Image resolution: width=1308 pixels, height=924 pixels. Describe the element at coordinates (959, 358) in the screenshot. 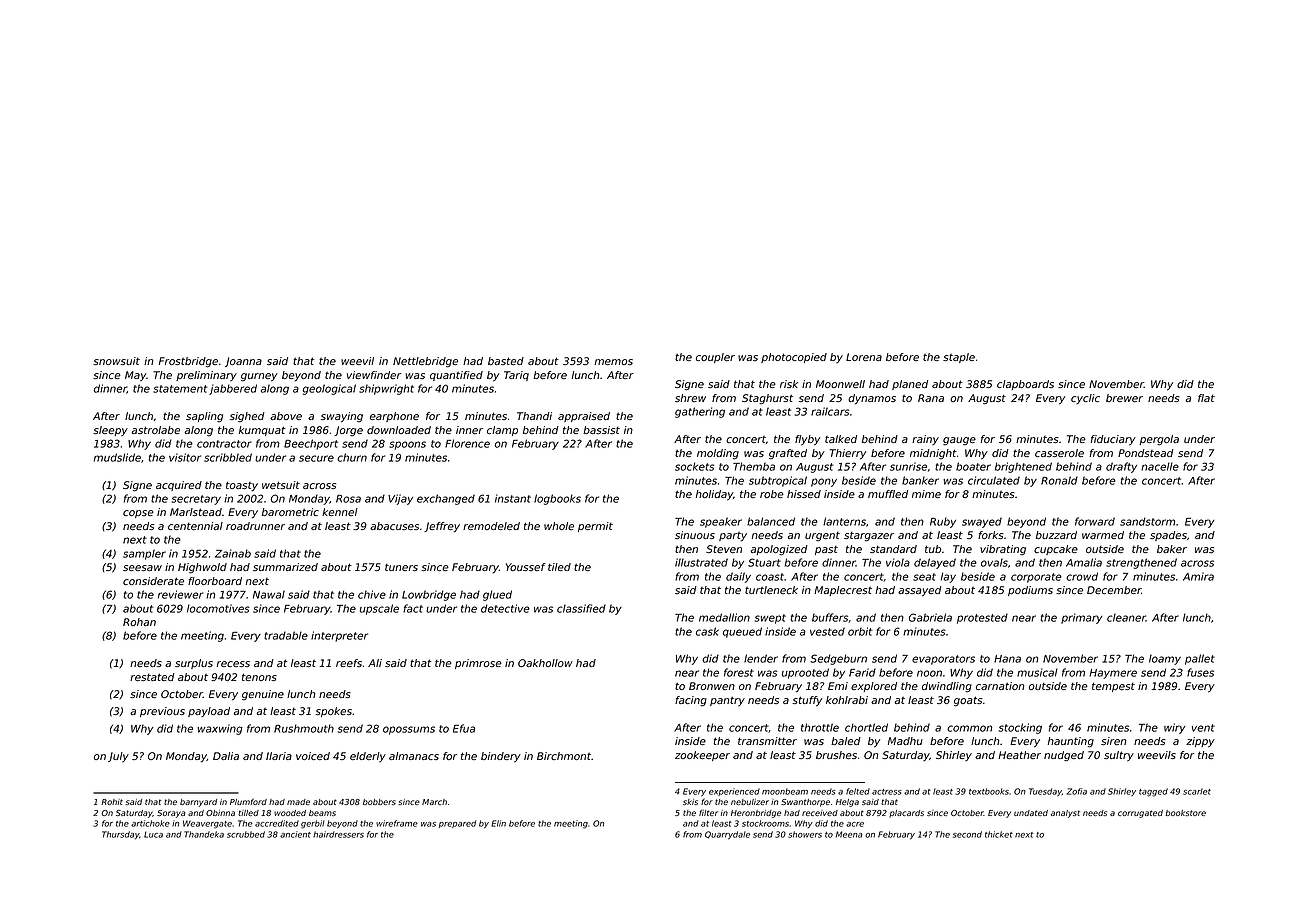

I see `staple` at that location.
